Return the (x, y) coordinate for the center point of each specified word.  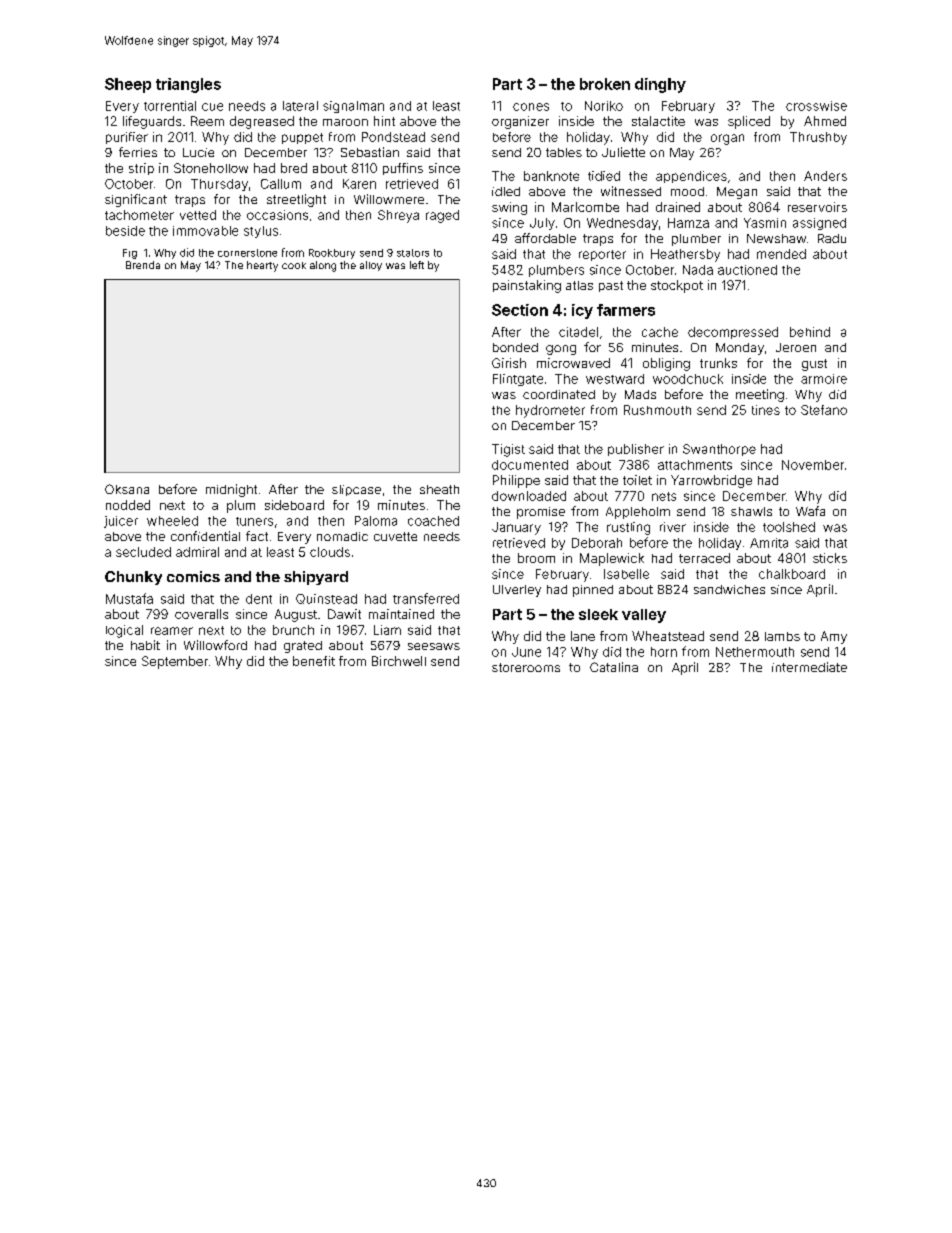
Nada (698, 270)
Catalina (614, 667)
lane (583, 636)
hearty (262, 266)
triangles (188, 85)
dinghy (660, 85)
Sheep (128, 85)
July (542, 224)
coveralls (201, 614)
